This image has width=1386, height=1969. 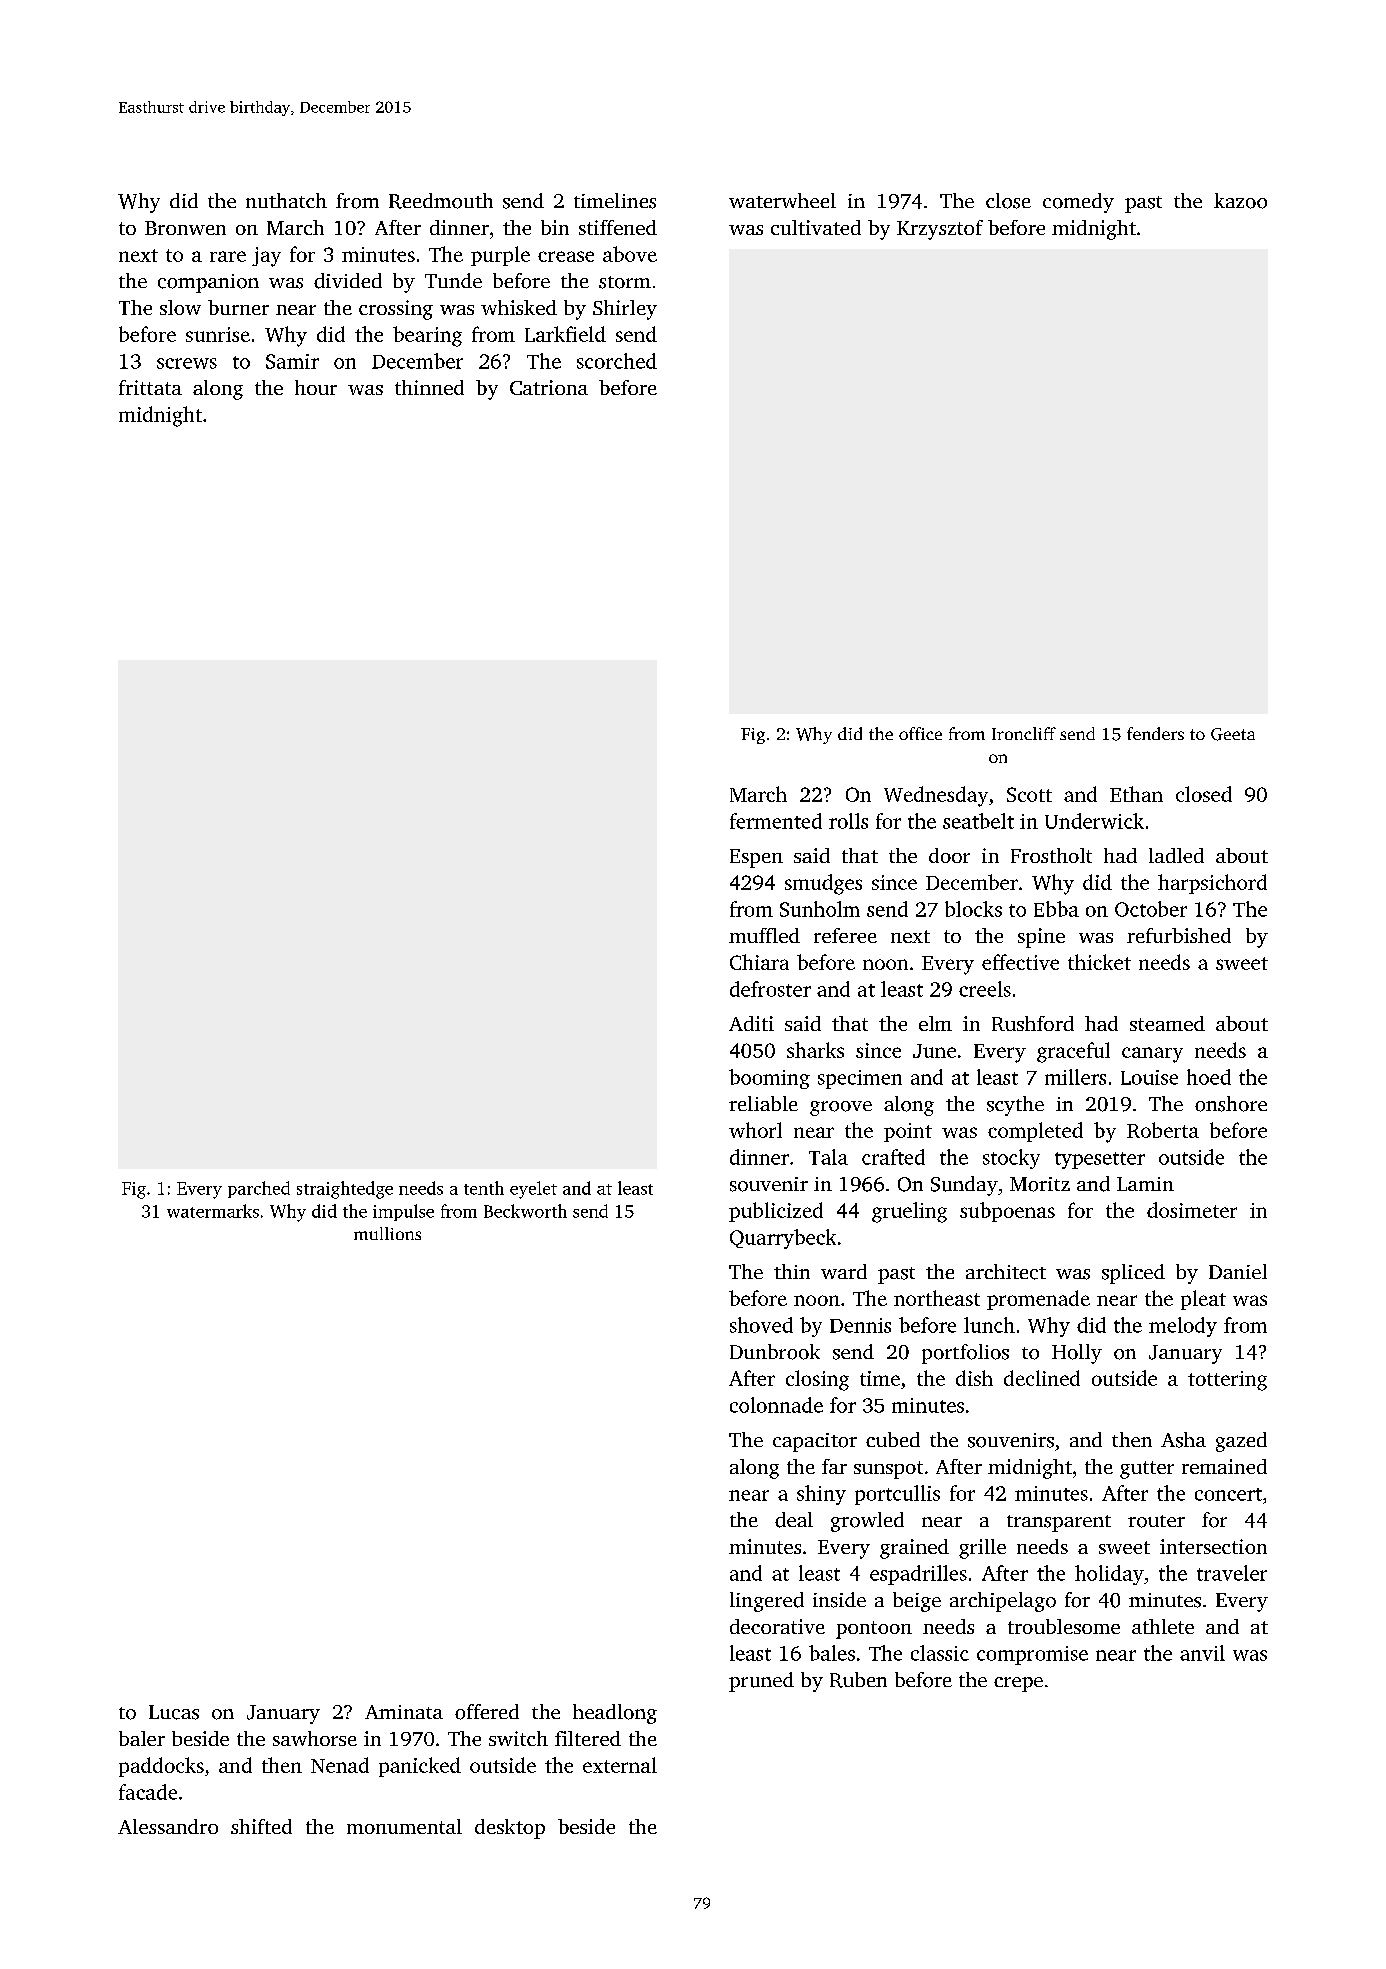 What do you see at coordinates (1145, 1184) in the image?
I see `Lamin` at bounding box center [1145, 1184].
